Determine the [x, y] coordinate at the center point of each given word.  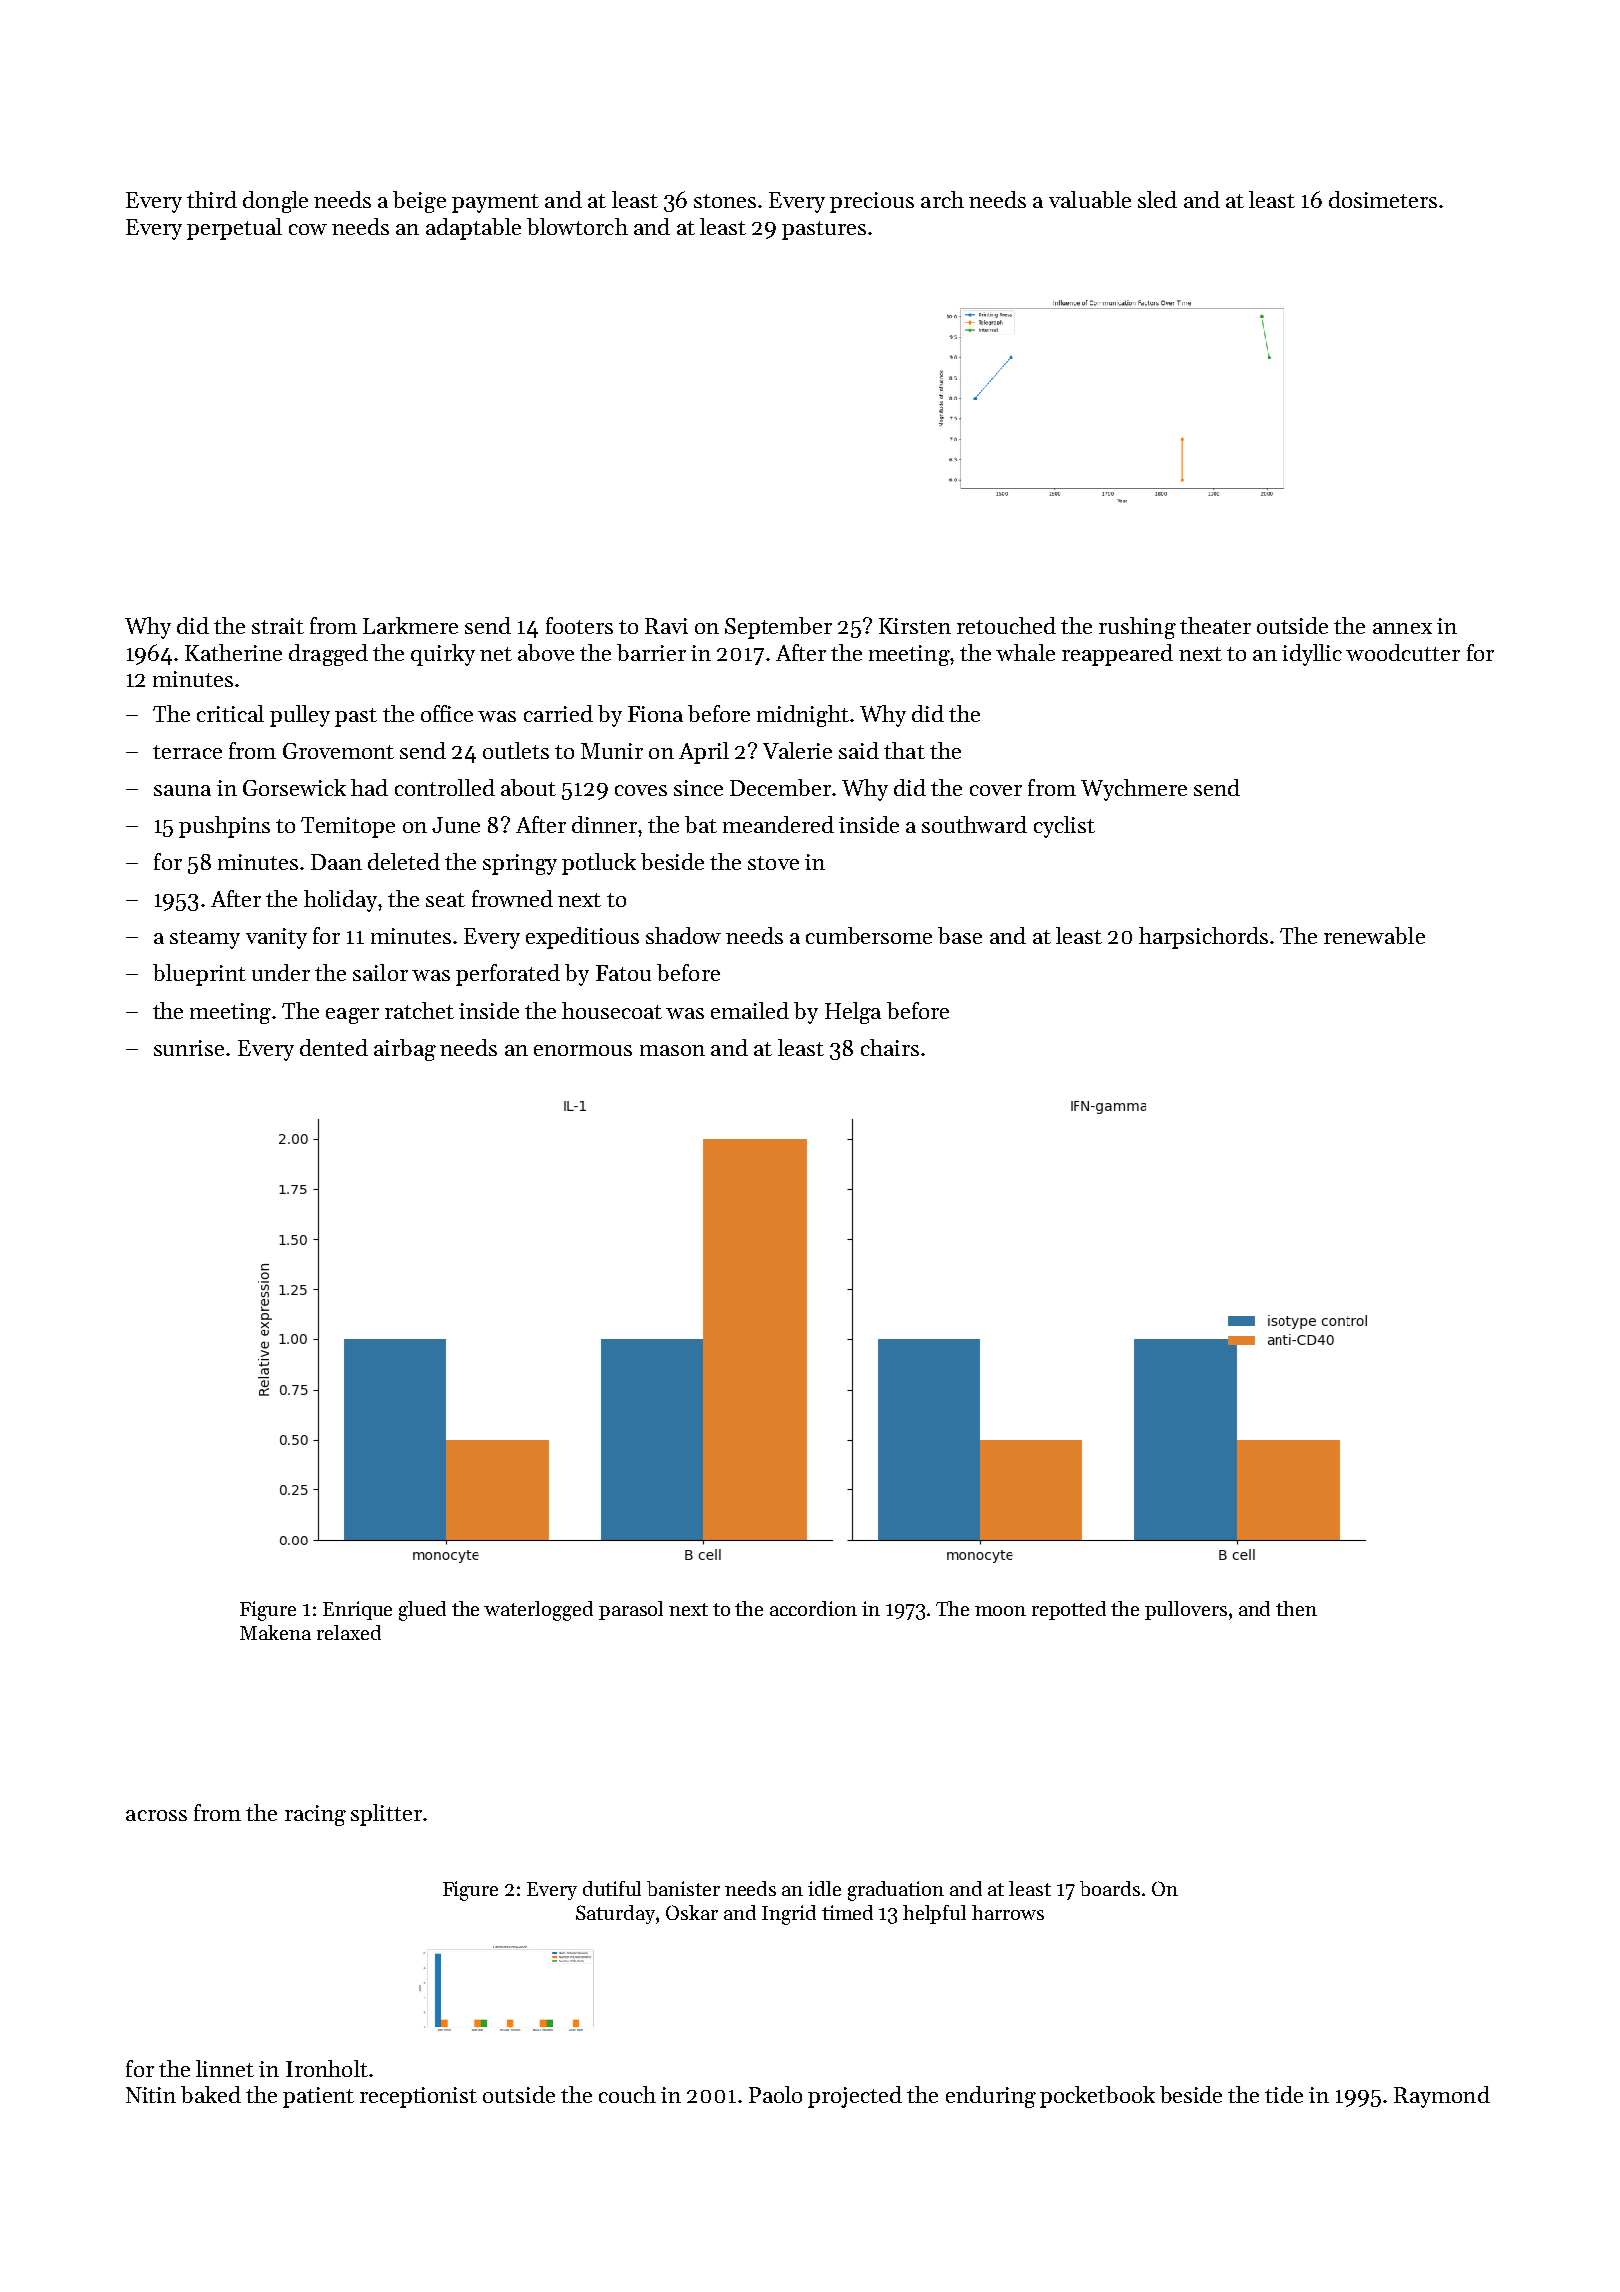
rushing [1137, 628]
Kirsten [915, 626]
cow [308, 229]
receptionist [418, 2097]
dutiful [612, 1888]
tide [1284, 2094]
